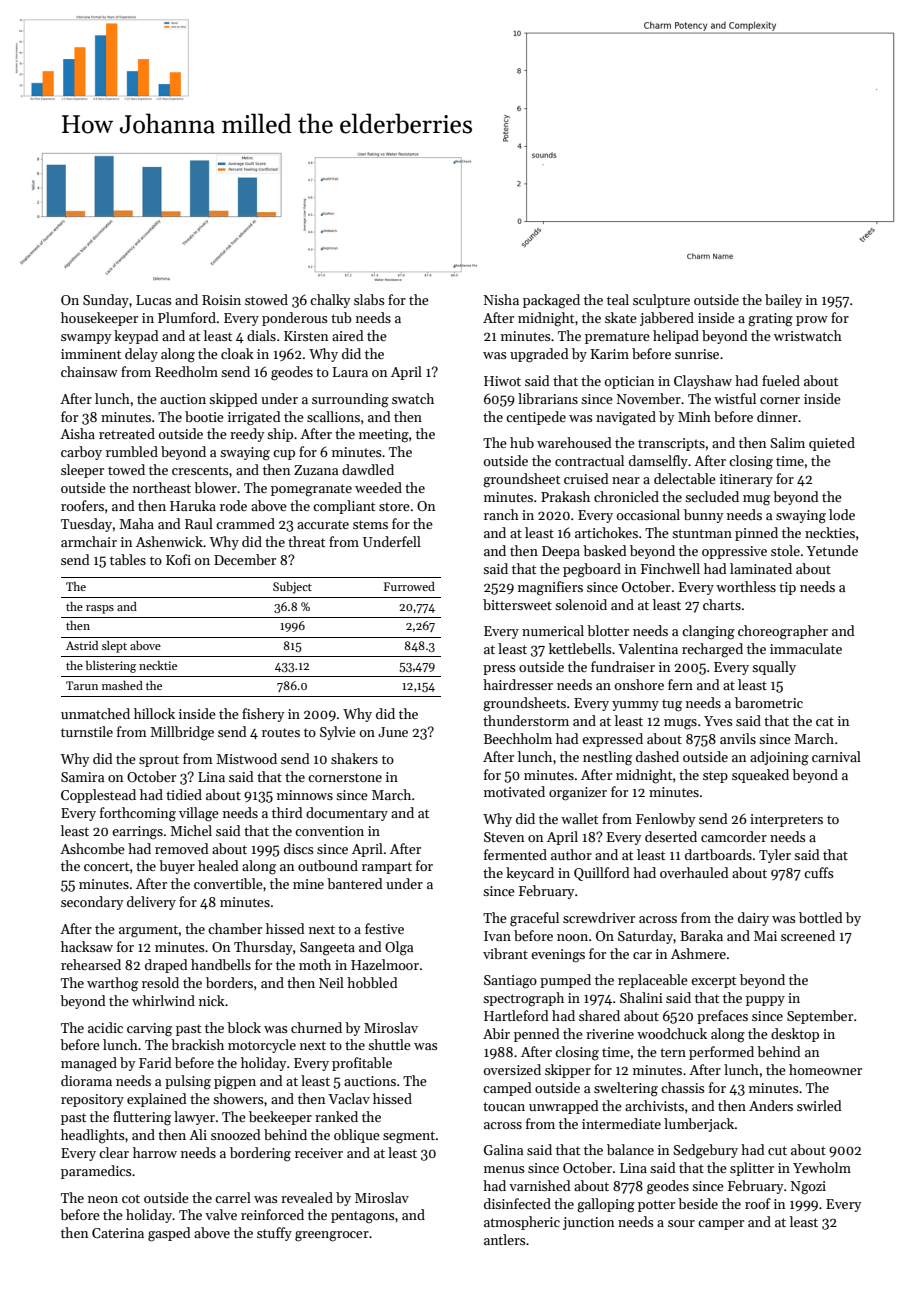 The width and height of the screenshot is (924, 1308). Describe the element at coordinates (808, 935) in the screenshot. I see `screened` at that location.
